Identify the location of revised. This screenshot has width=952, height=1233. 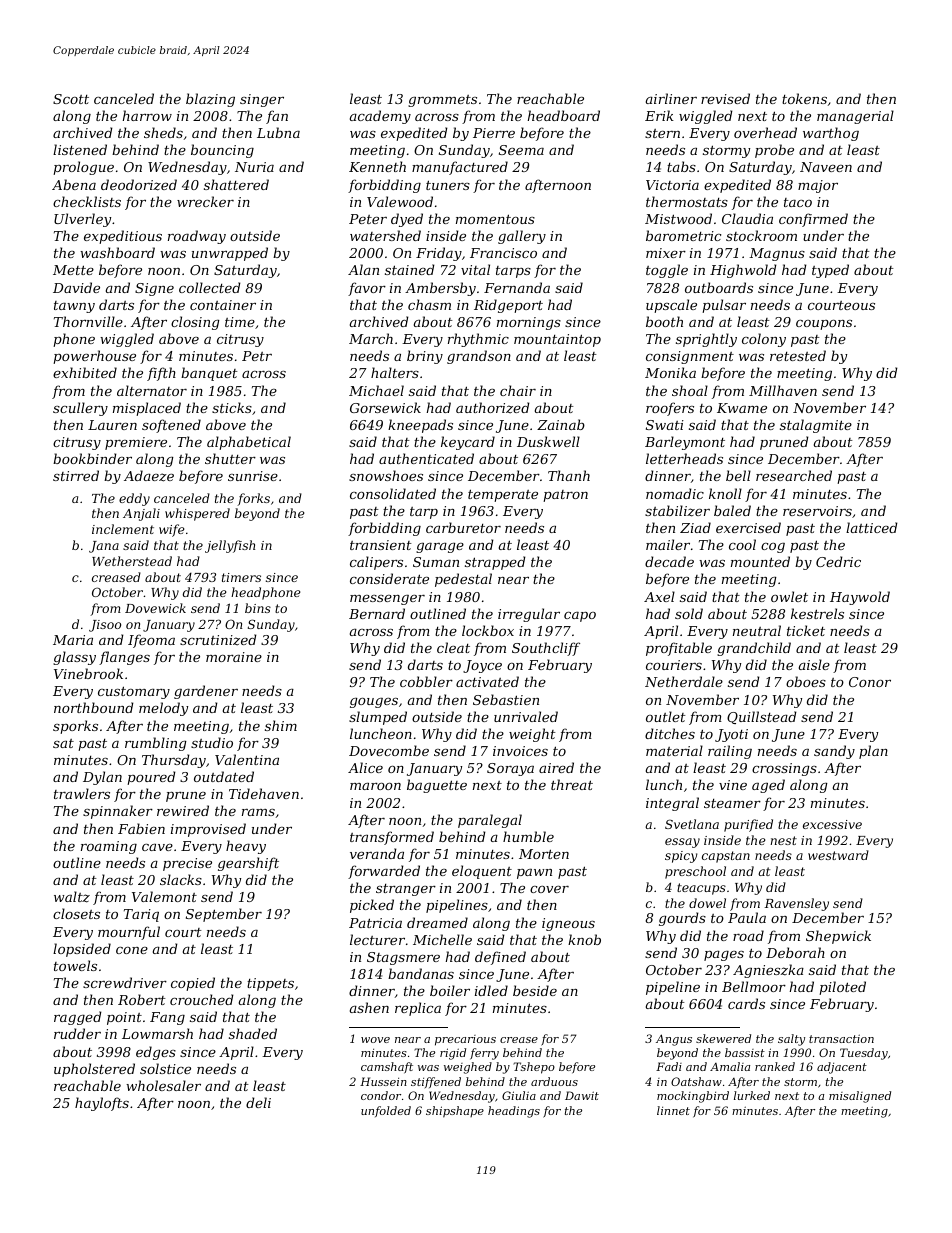
(725, 98).
